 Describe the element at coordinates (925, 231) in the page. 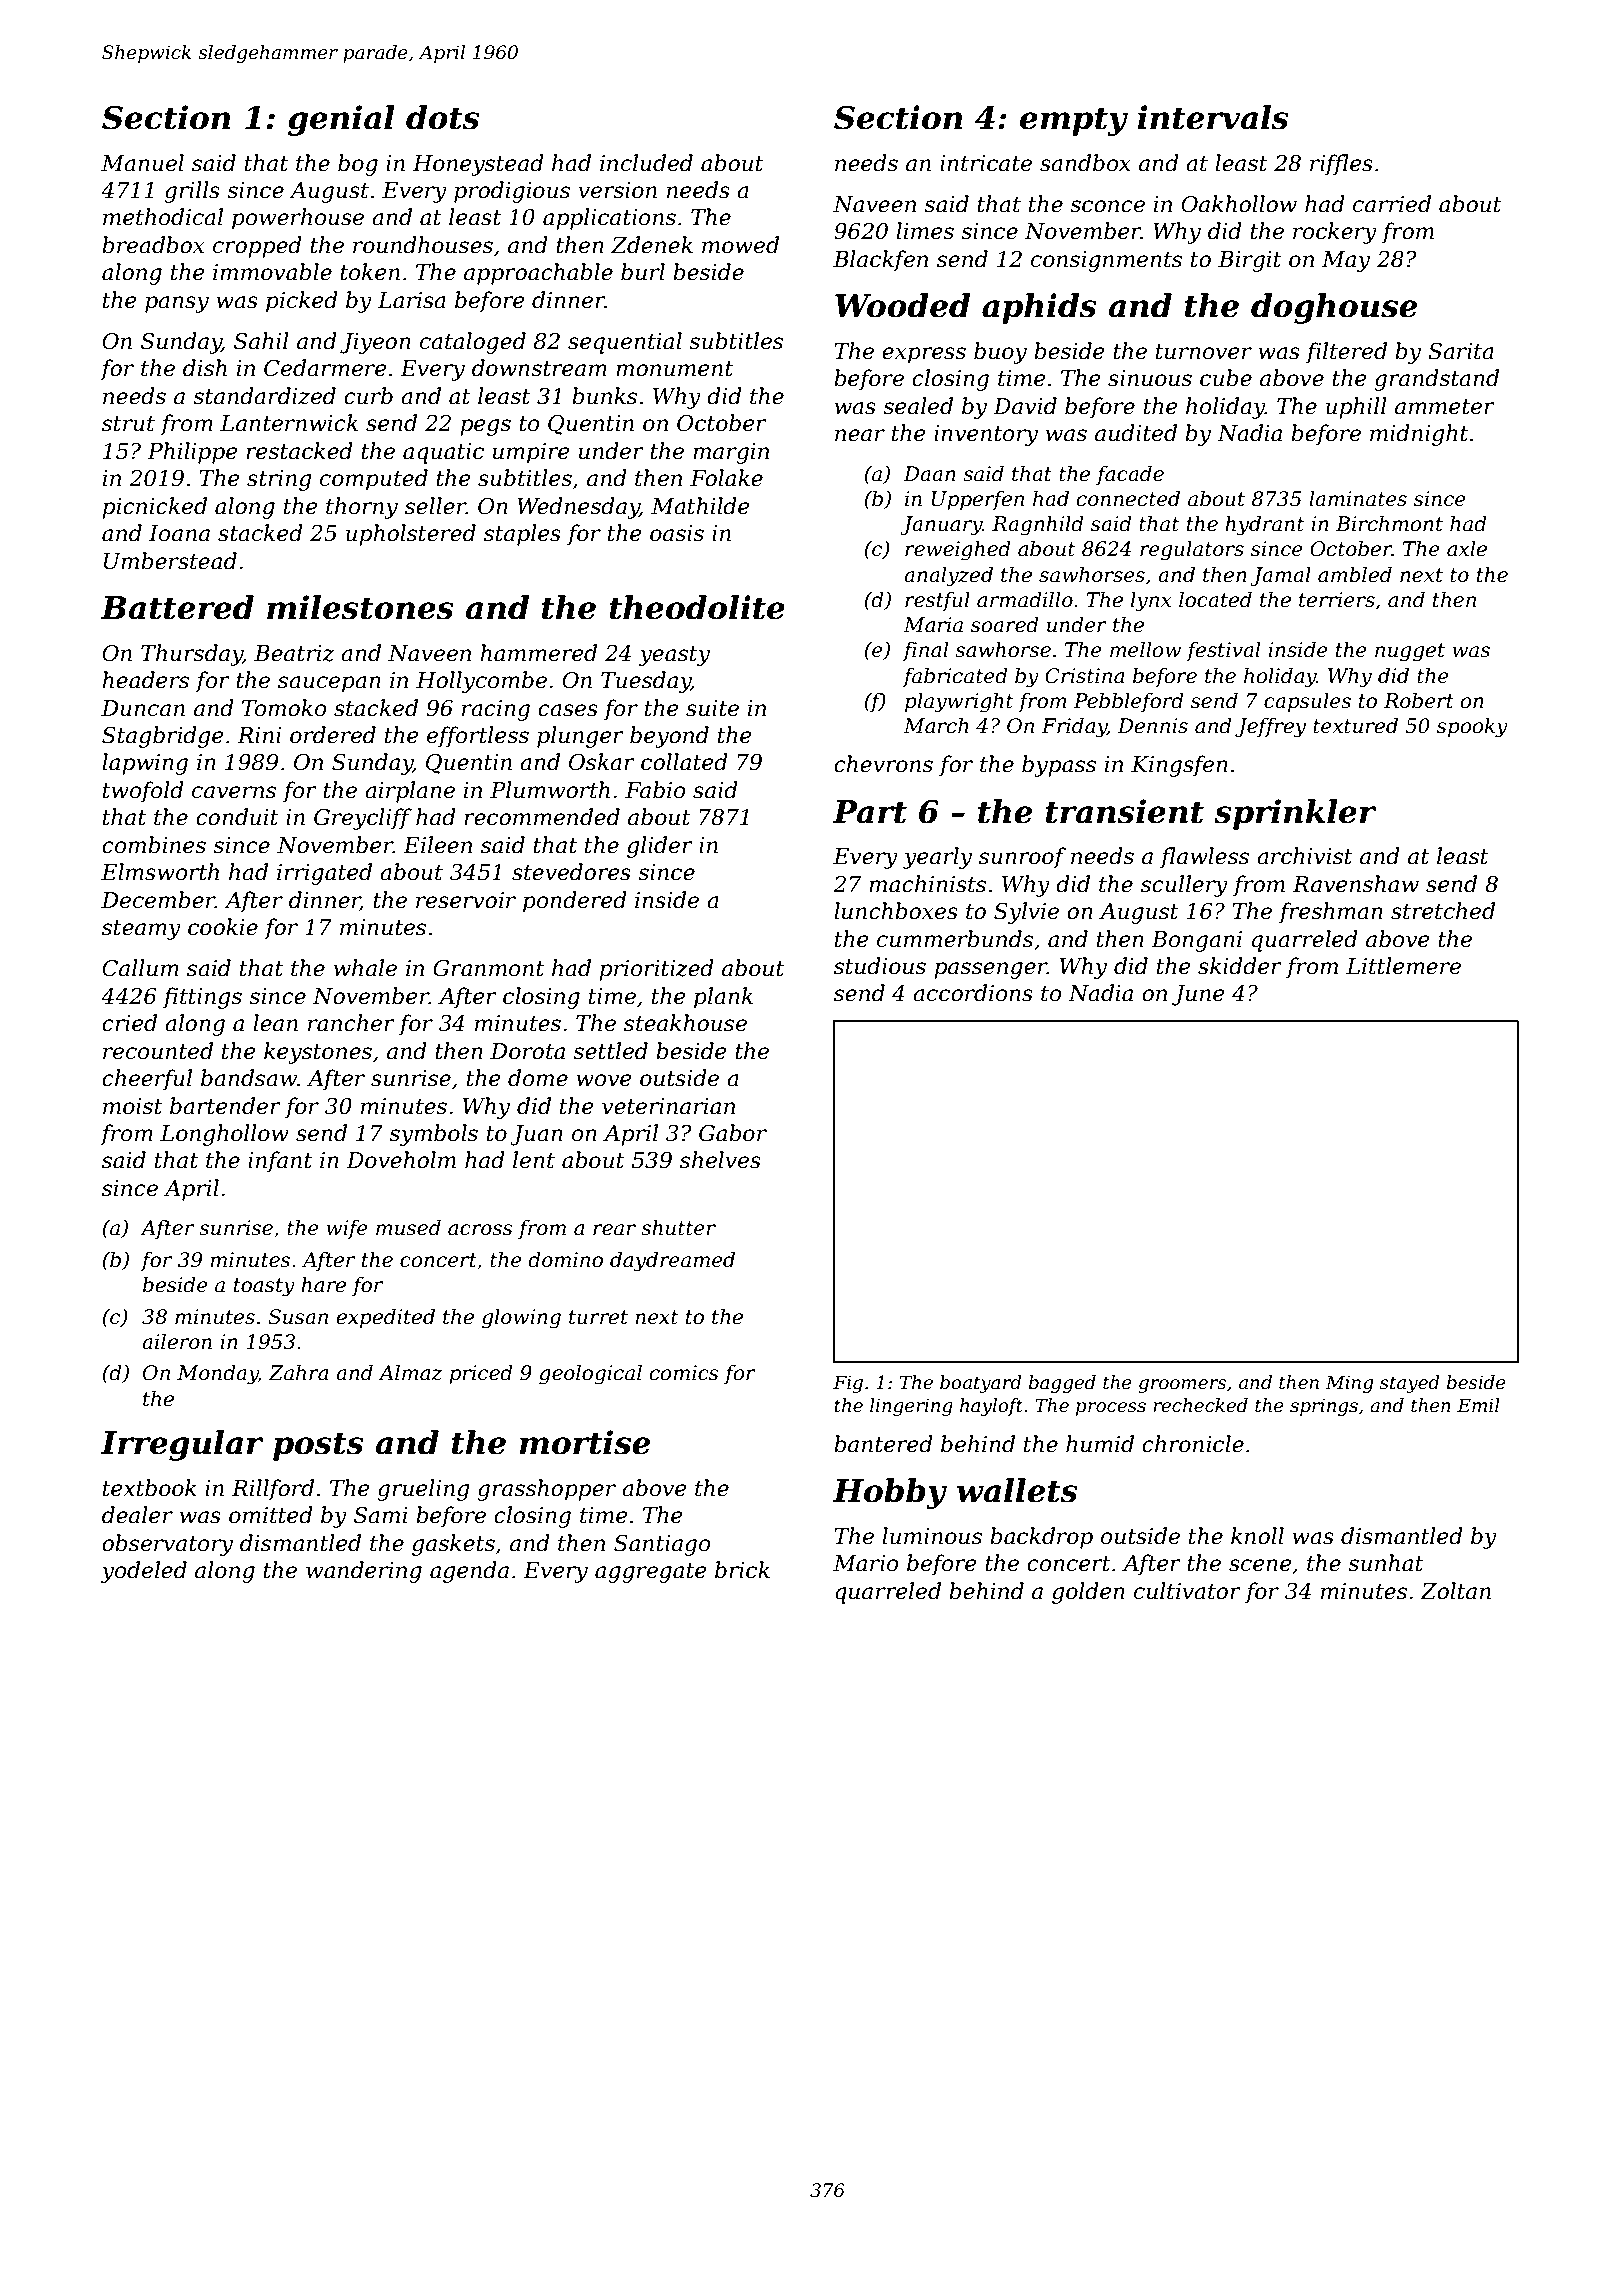

I see `limes` at that location.
